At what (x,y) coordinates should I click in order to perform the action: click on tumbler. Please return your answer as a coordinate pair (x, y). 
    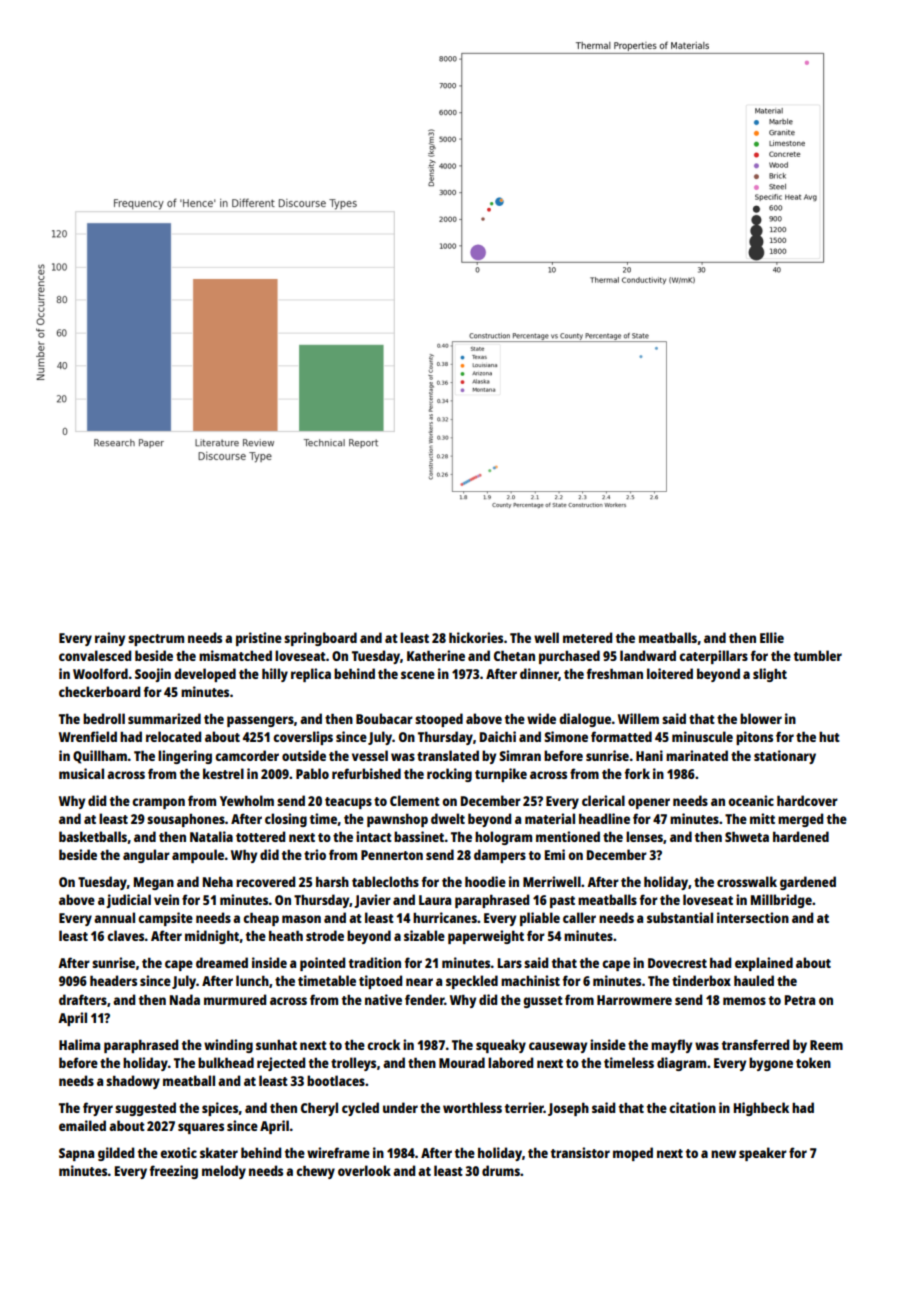
    Looking at the image, I should click on (818, 655).
